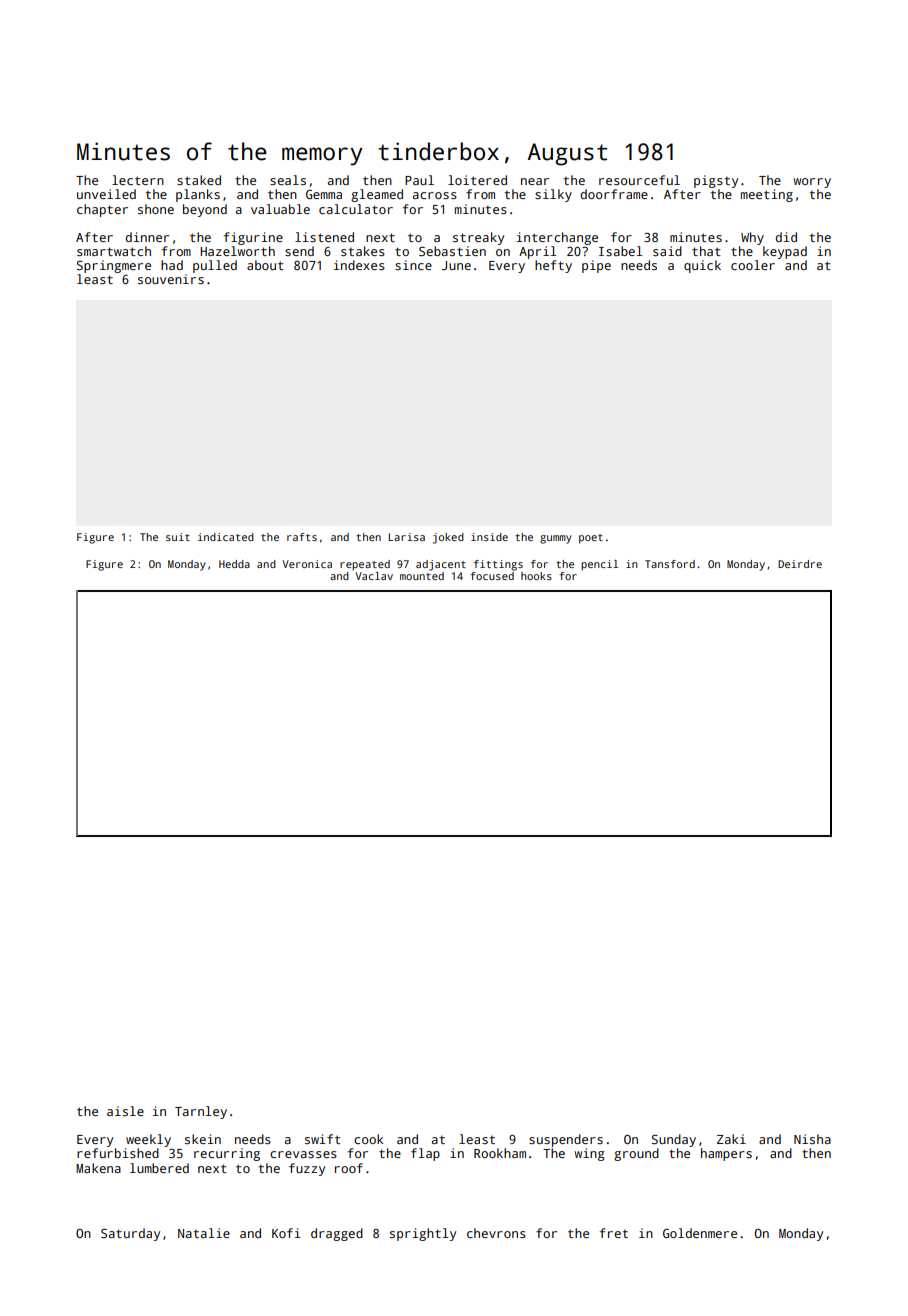 This image has height=1316, width=908. I want to click on Natalie, so click(204, 1233).
